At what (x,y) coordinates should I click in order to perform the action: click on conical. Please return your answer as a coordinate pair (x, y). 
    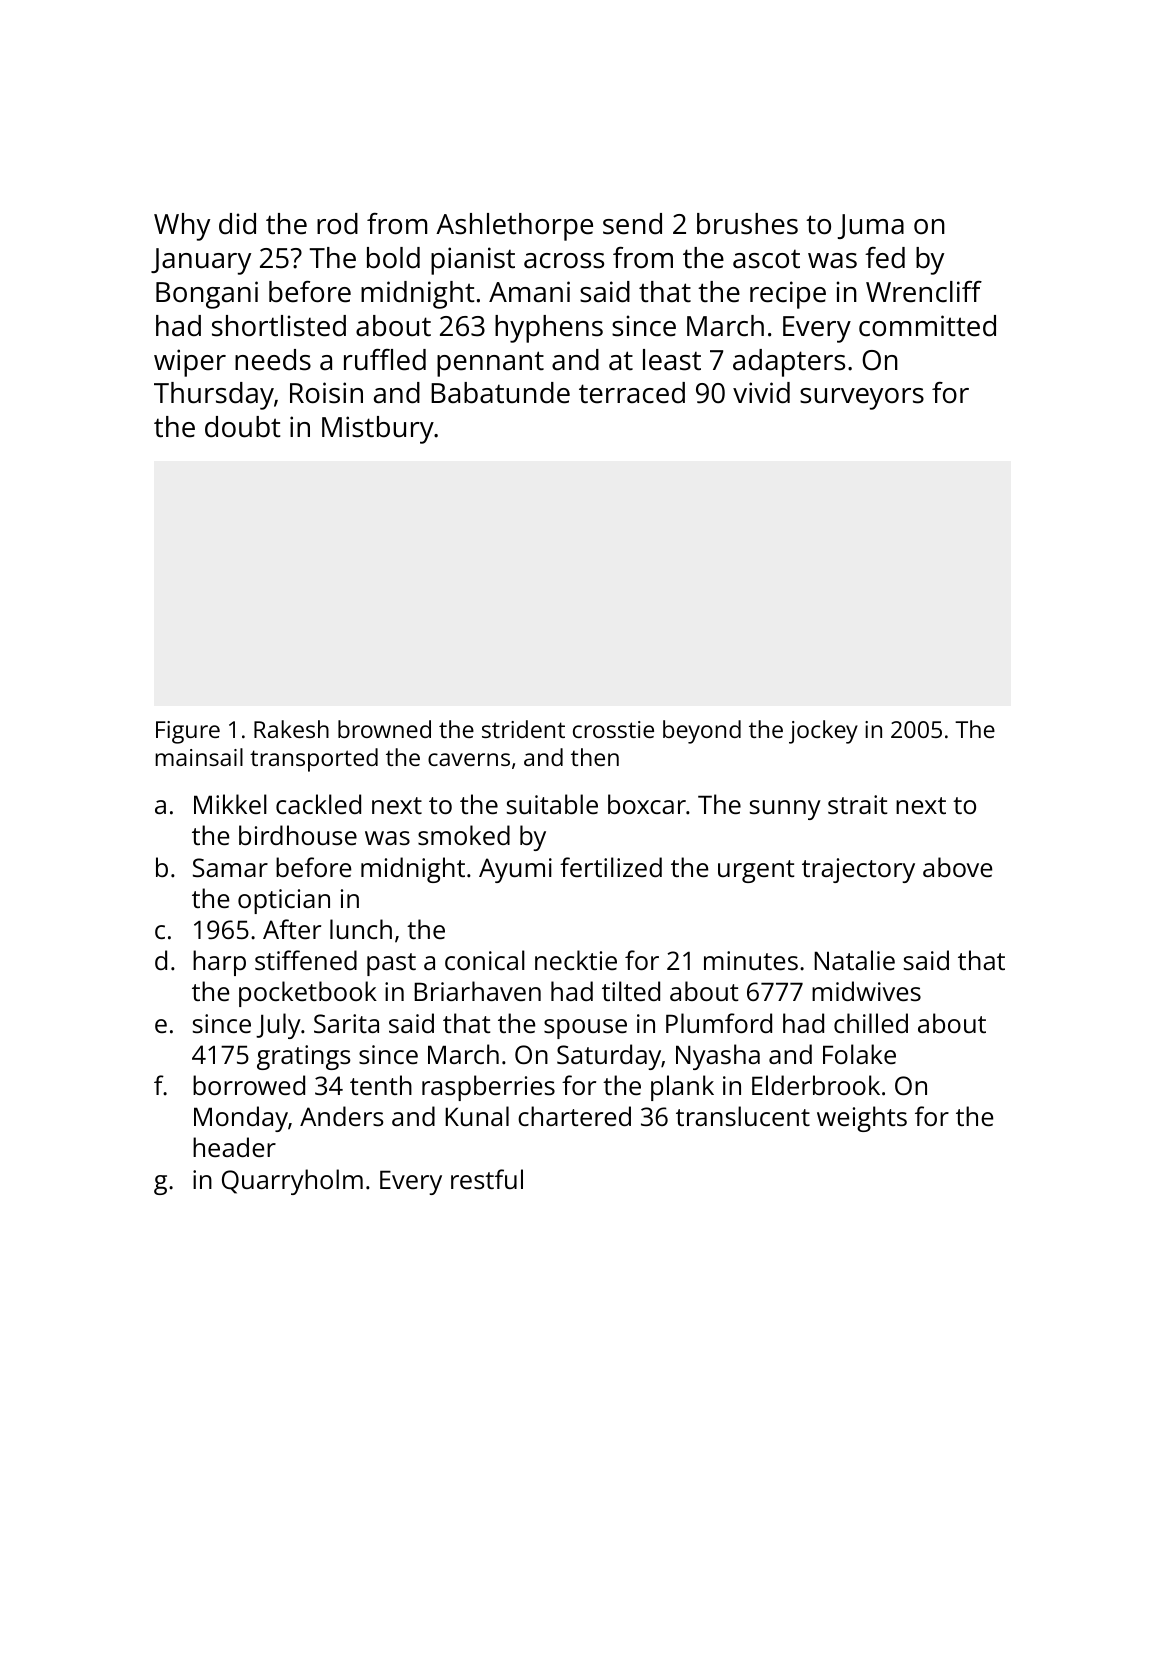
    Looking at the image, I should click on (485, 960).
